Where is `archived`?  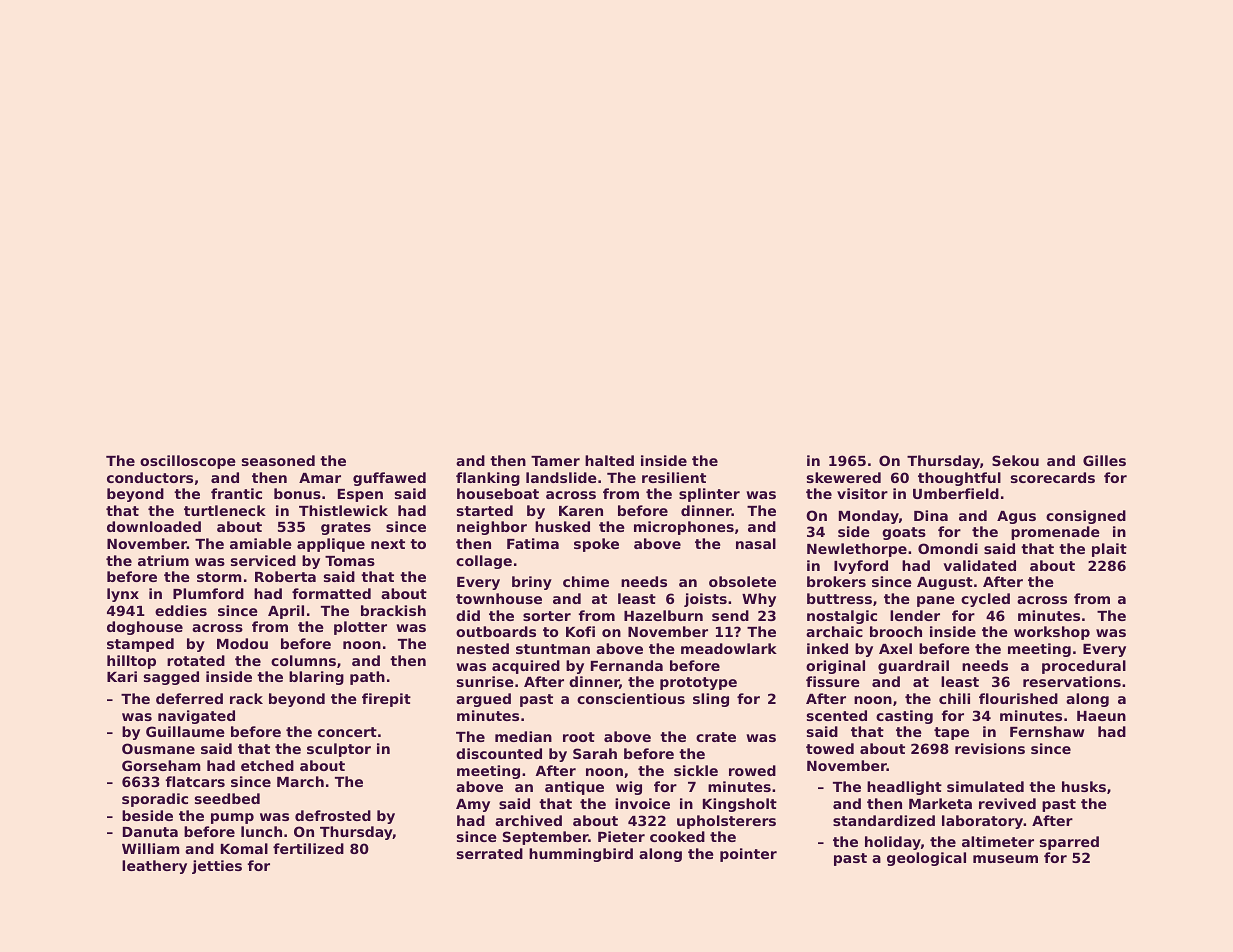 archived is located at coordinates (528, 820).
